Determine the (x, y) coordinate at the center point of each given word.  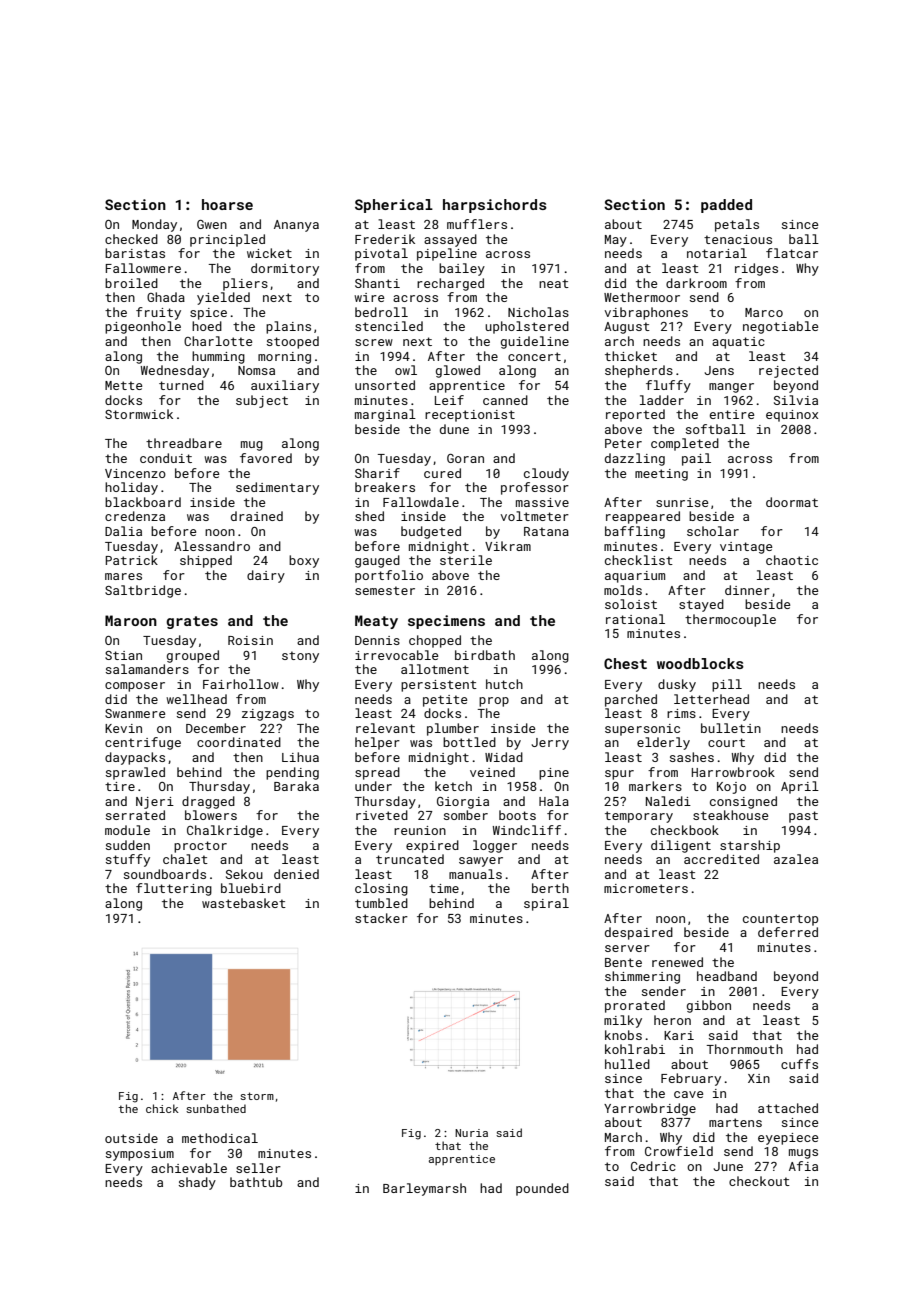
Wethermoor (642, 297)
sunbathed (216, 1108)
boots (517, 815)
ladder (662, 400)
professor (535, 488)
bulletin (731, 728)
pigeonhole (143, 327)
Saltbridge (143, 591)
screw (374, 342)
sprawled (135, 773)
